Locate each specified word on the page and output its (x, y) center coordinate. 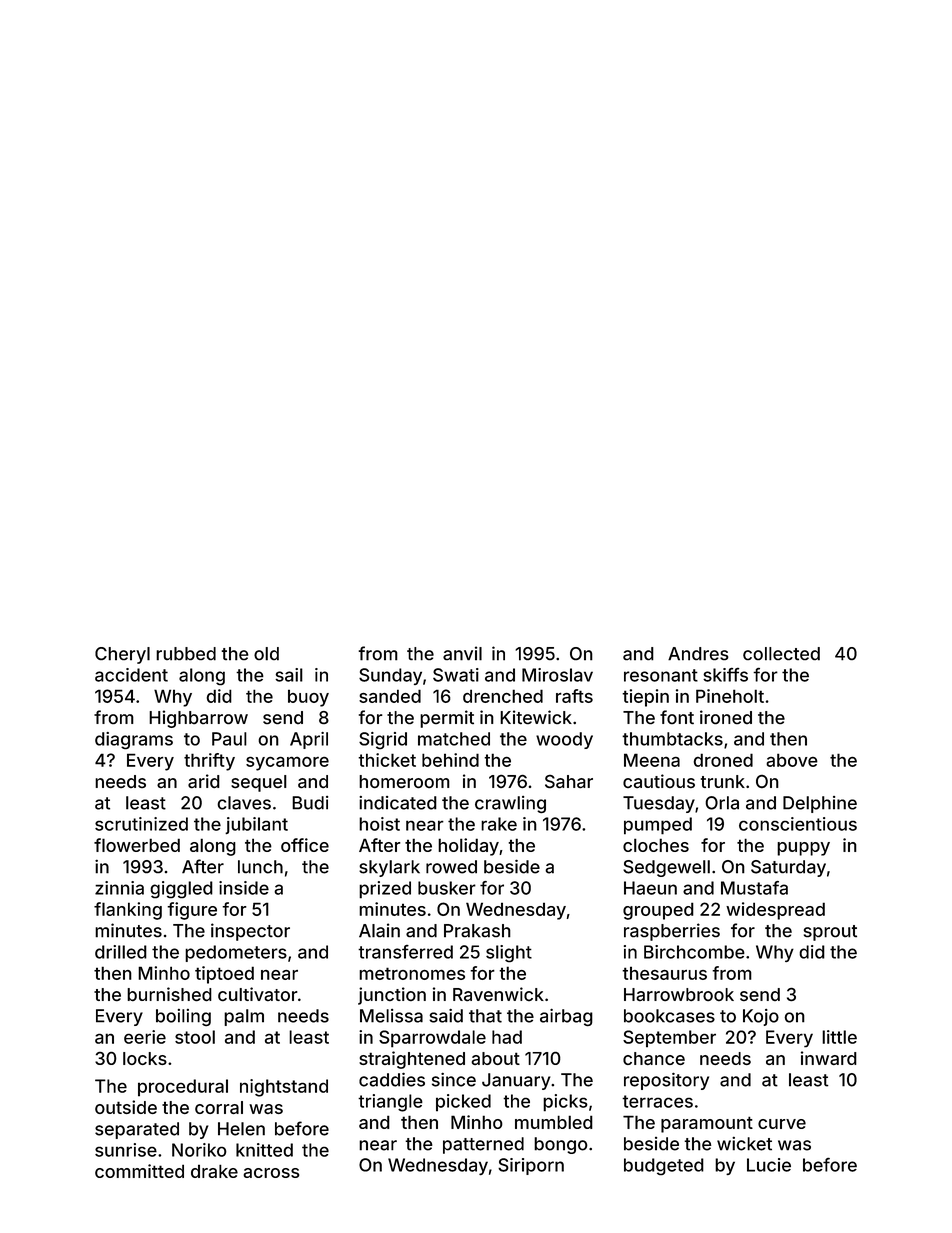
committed (139, 1171)
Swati (456, 675)
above (792, 760)
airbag (566, 1017)
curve (782, 1124)
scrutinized (141, 824)
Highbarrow (198, 719)
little (839, 1037)
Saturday (788, 868)
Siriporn (531, 1166)
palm (244, 1017)
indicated (398, 803)
